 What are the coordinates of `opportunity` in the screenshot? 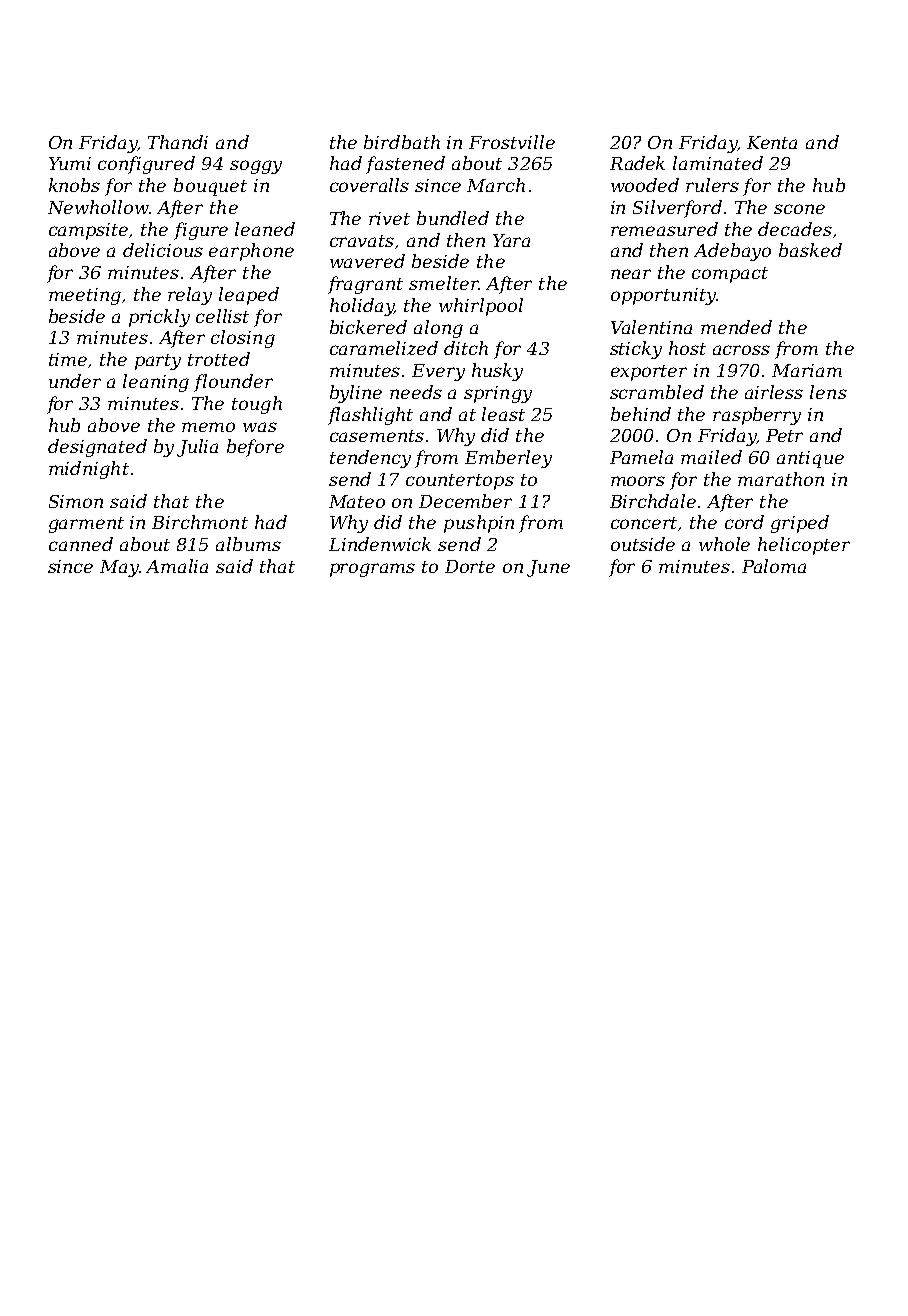 It's located at (663, 296).
